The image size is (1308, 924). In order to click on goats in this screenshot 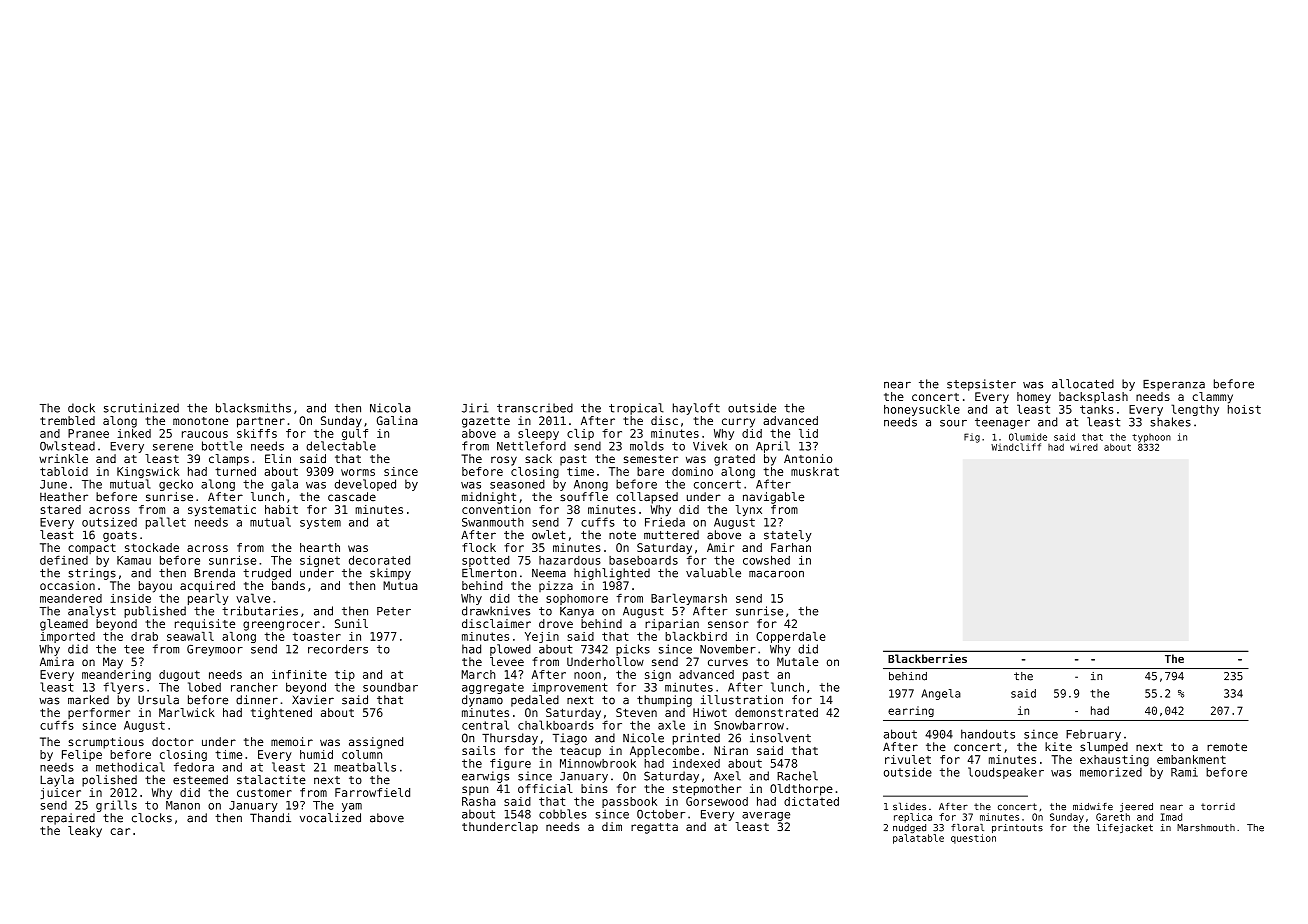, I will do `click(120, 536)`.
